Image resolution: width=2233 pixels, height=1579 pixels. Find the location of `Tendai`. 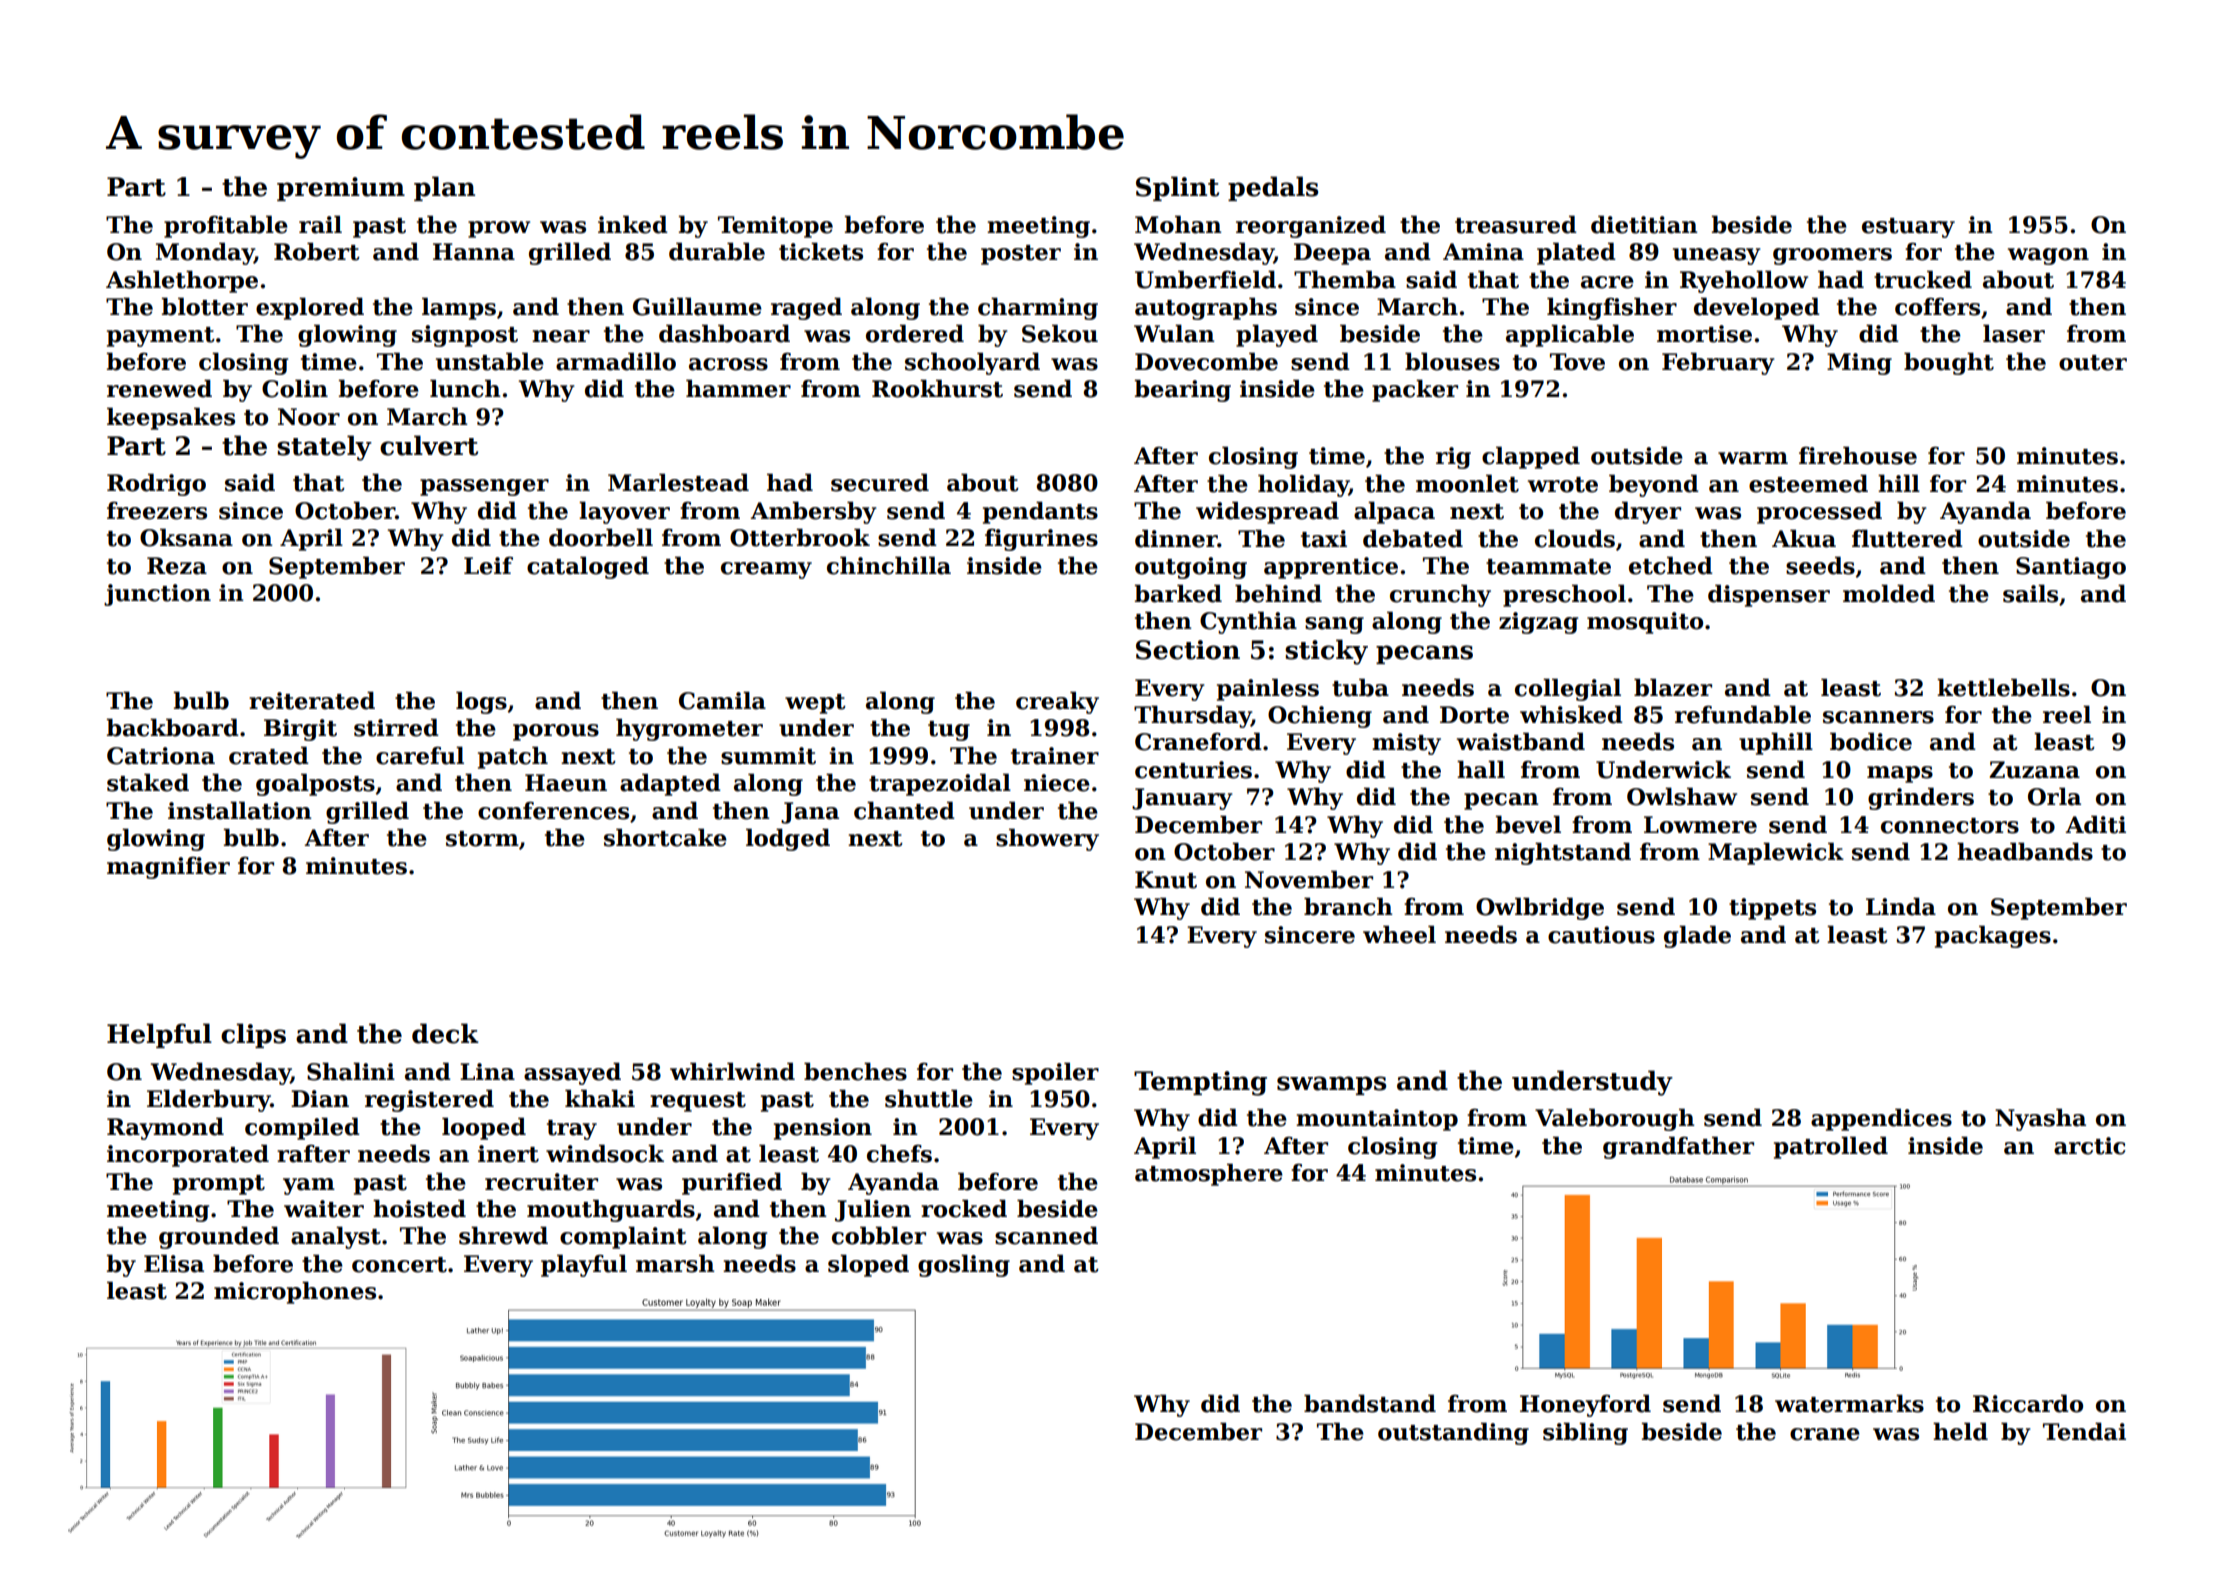

Tendai is located at coordinates (2084, 1431).
